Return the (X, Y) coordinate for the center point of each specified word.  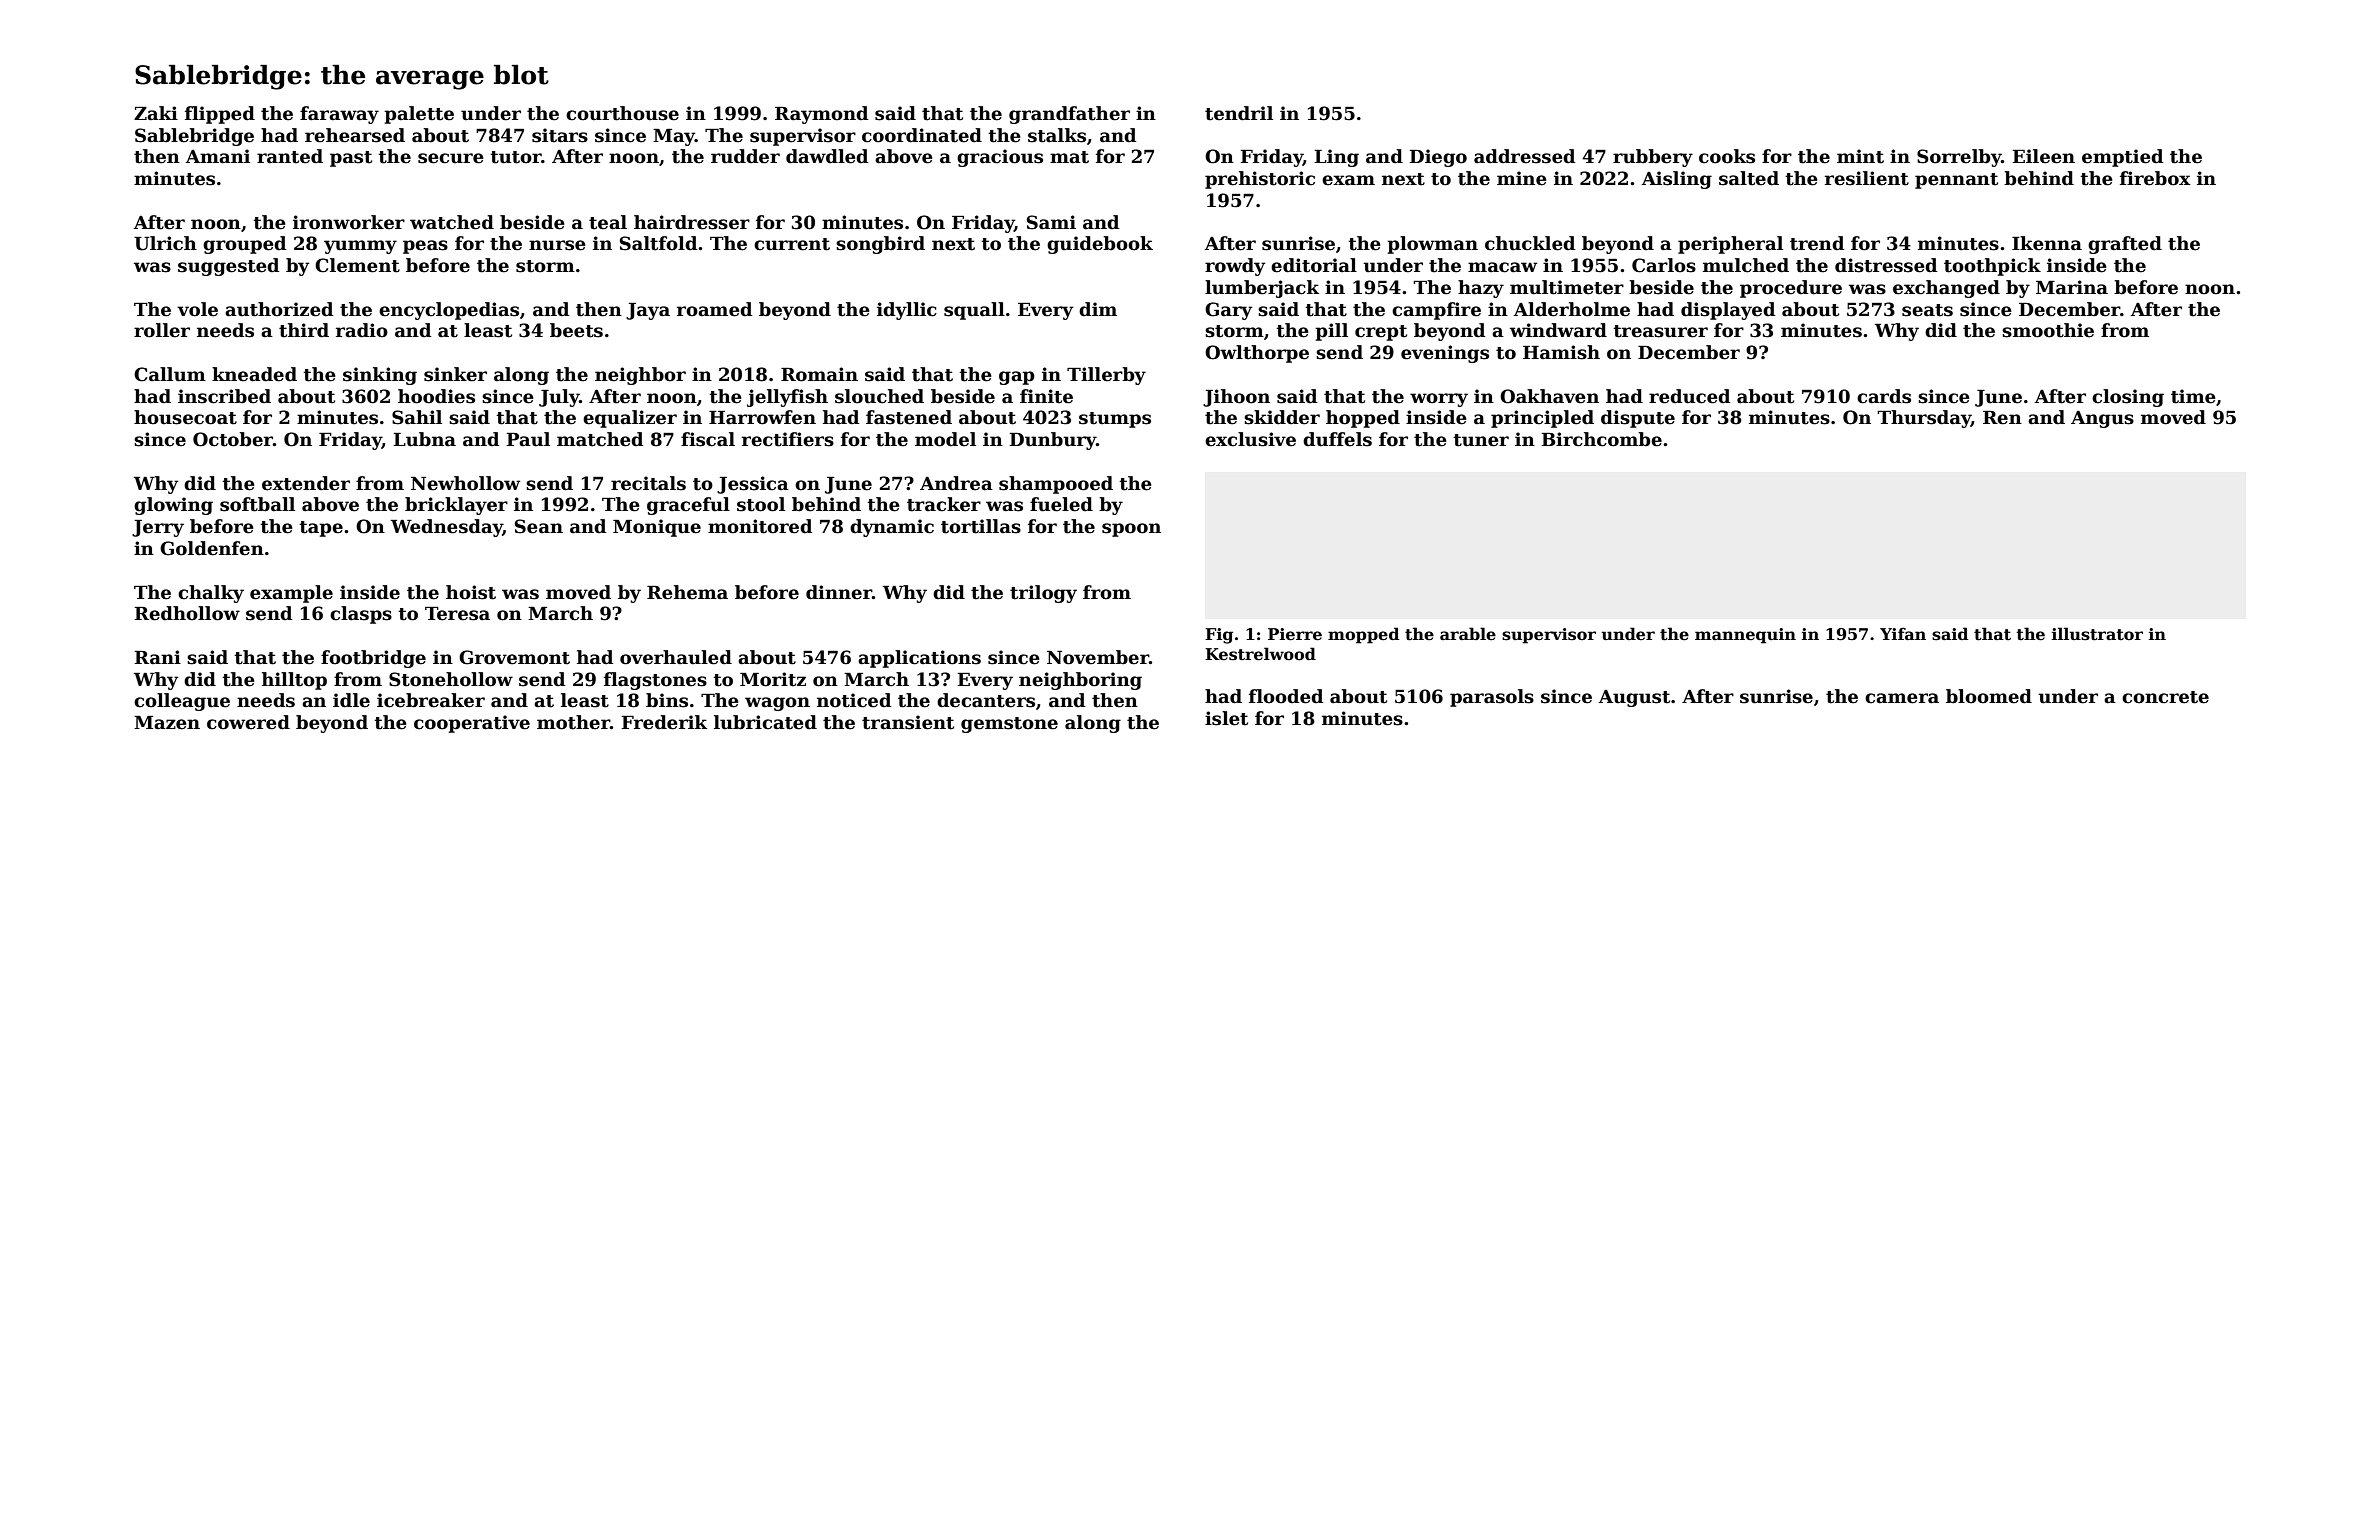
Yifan (1903, 634)
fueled (1061, 504)
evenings (1445, 354)
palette (419, 115)
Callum (170, 374)
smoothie (2048, 330)
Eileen (2043, 156)
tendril (1239, 113)
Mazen (167, 723)
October (233, 439)
